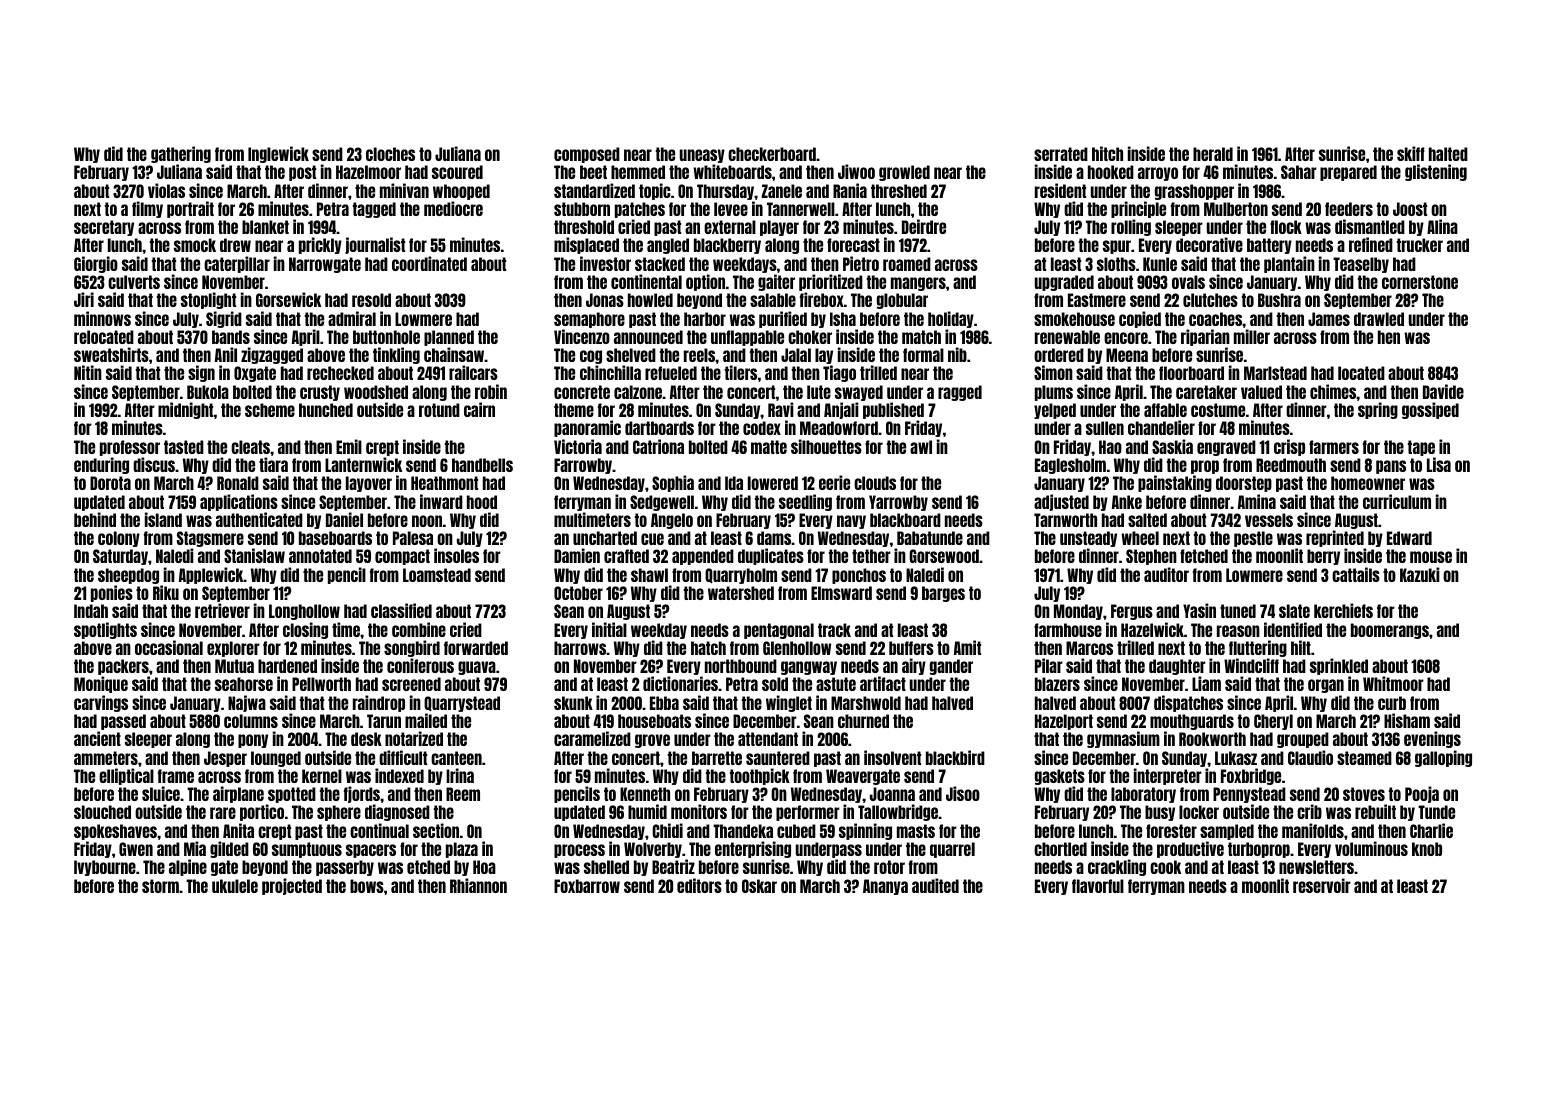 Image resolution: width=1548 pixels, height=1095 pixels. I want to click on threshed, so click(899, 191).
